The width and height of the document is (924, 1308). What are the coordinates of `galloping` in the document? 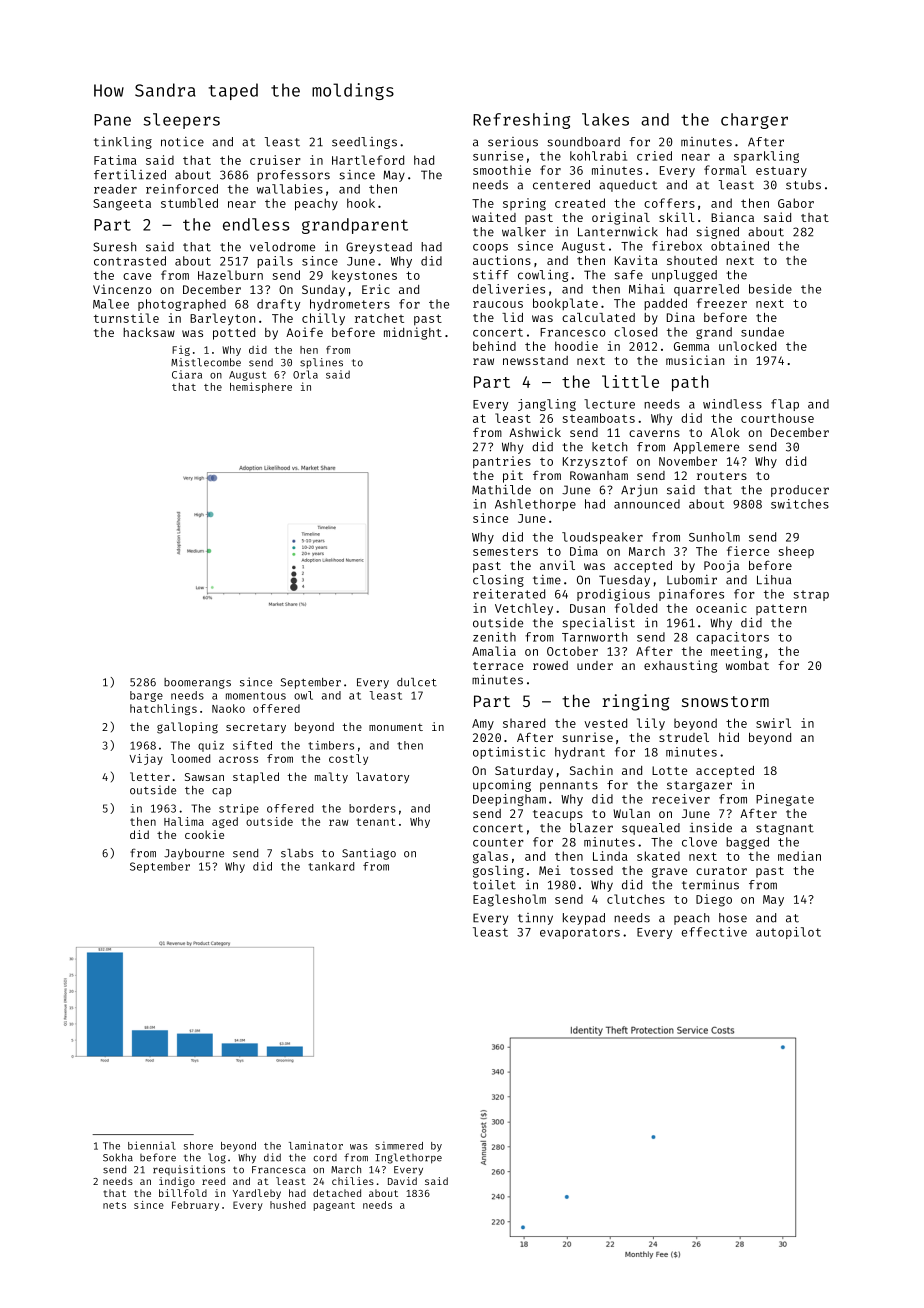 It's located at (187, 728).
